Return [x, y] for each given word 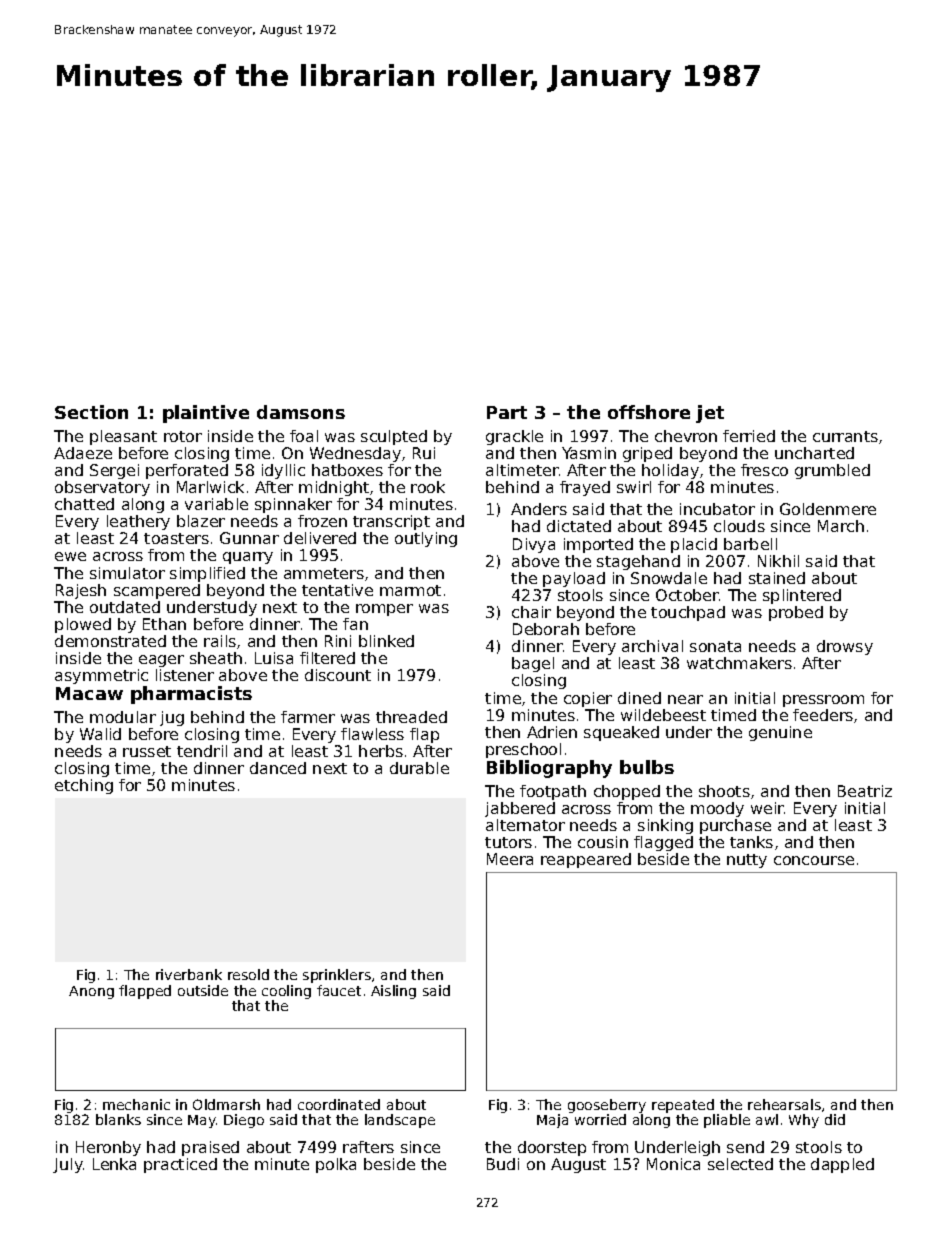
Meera [510, 859]
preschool [523, 750]
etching [84, 786]
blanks [118, 1119]
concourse [814, 860]
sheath [216, 658]
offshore [649, 412]
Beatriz [865, 791]
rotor [183, 436]
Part [507, 412]
